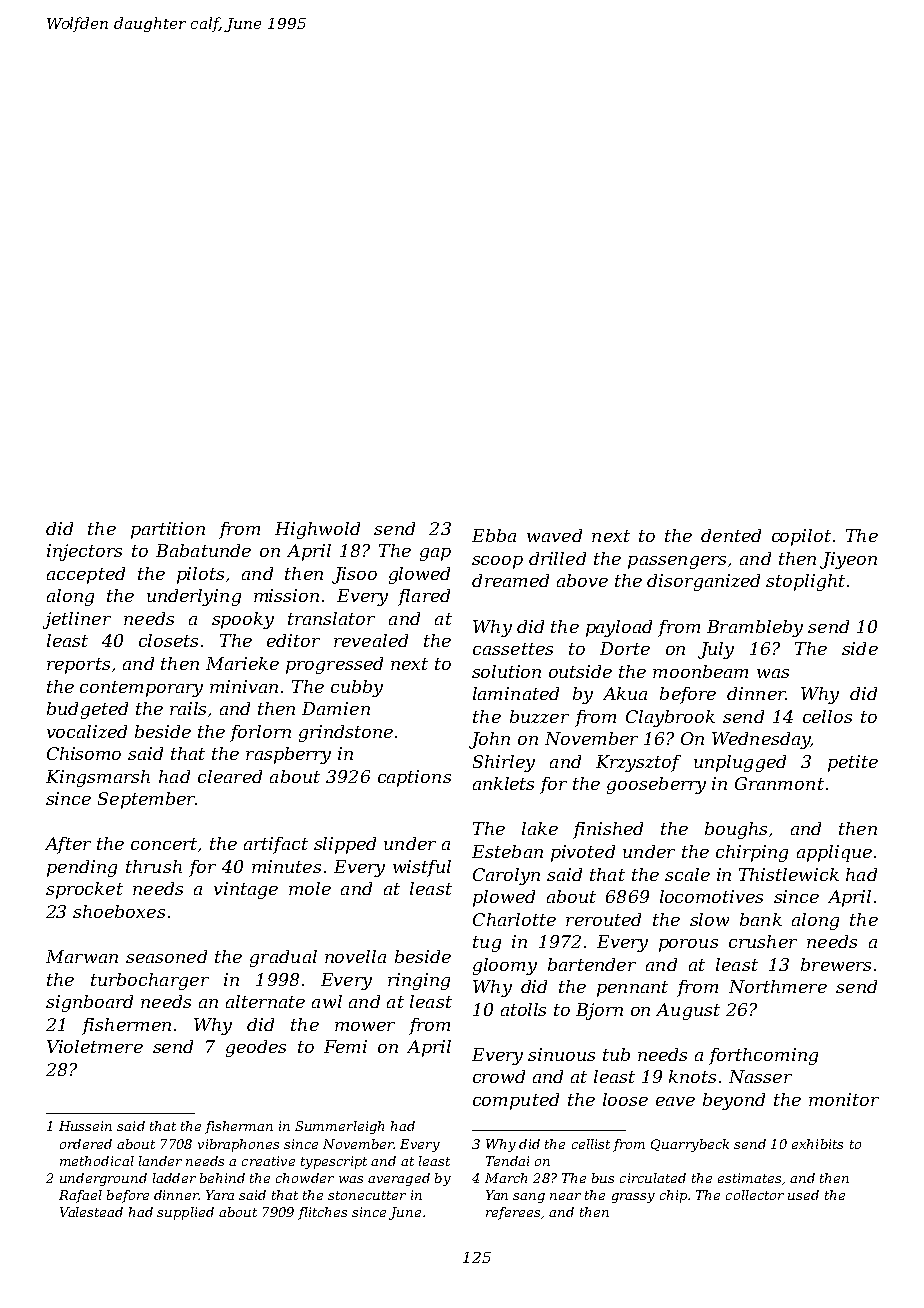  What do you see at coordinates (89, 1003) in the document?
I see `signboard` at bounding box center [89, 1003].
